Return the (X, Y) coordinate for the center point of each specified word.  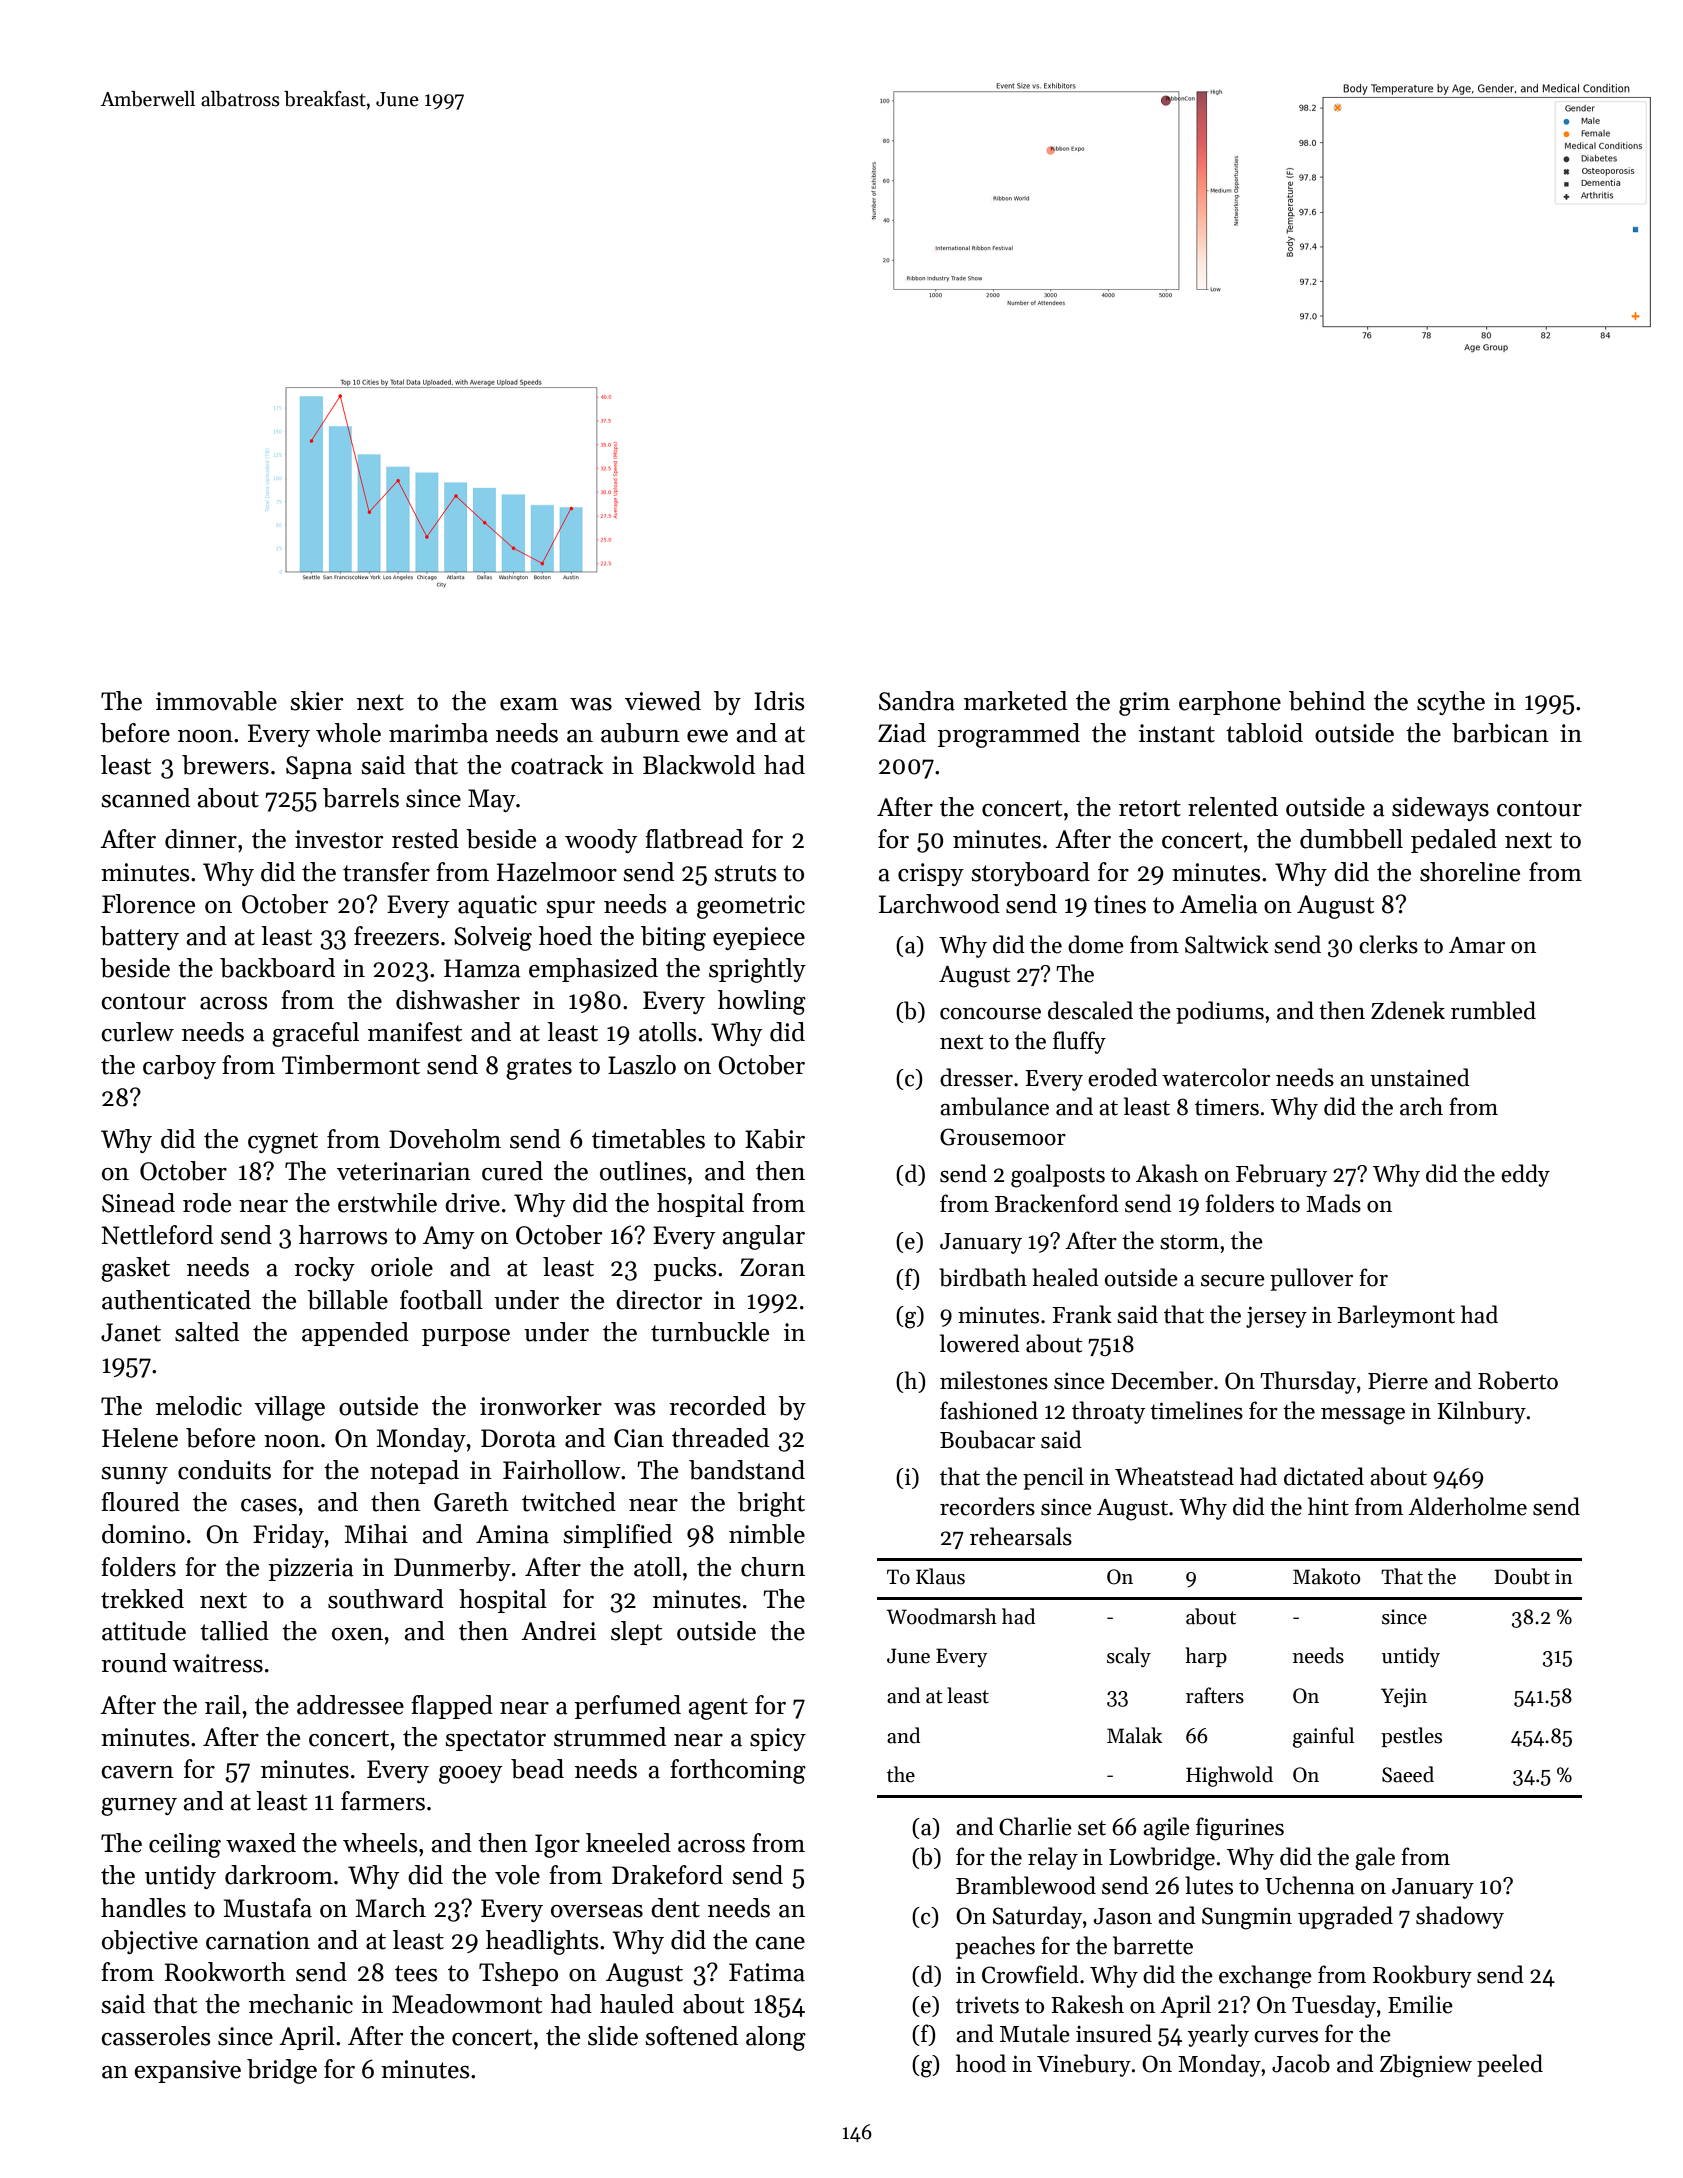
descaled (1090, 1010)
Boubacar (987, 1439)
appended (355, 1334)
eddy (1525, 1175)
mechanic (301, 2004)
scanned (145, 798)
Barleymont (1396, 1316)
